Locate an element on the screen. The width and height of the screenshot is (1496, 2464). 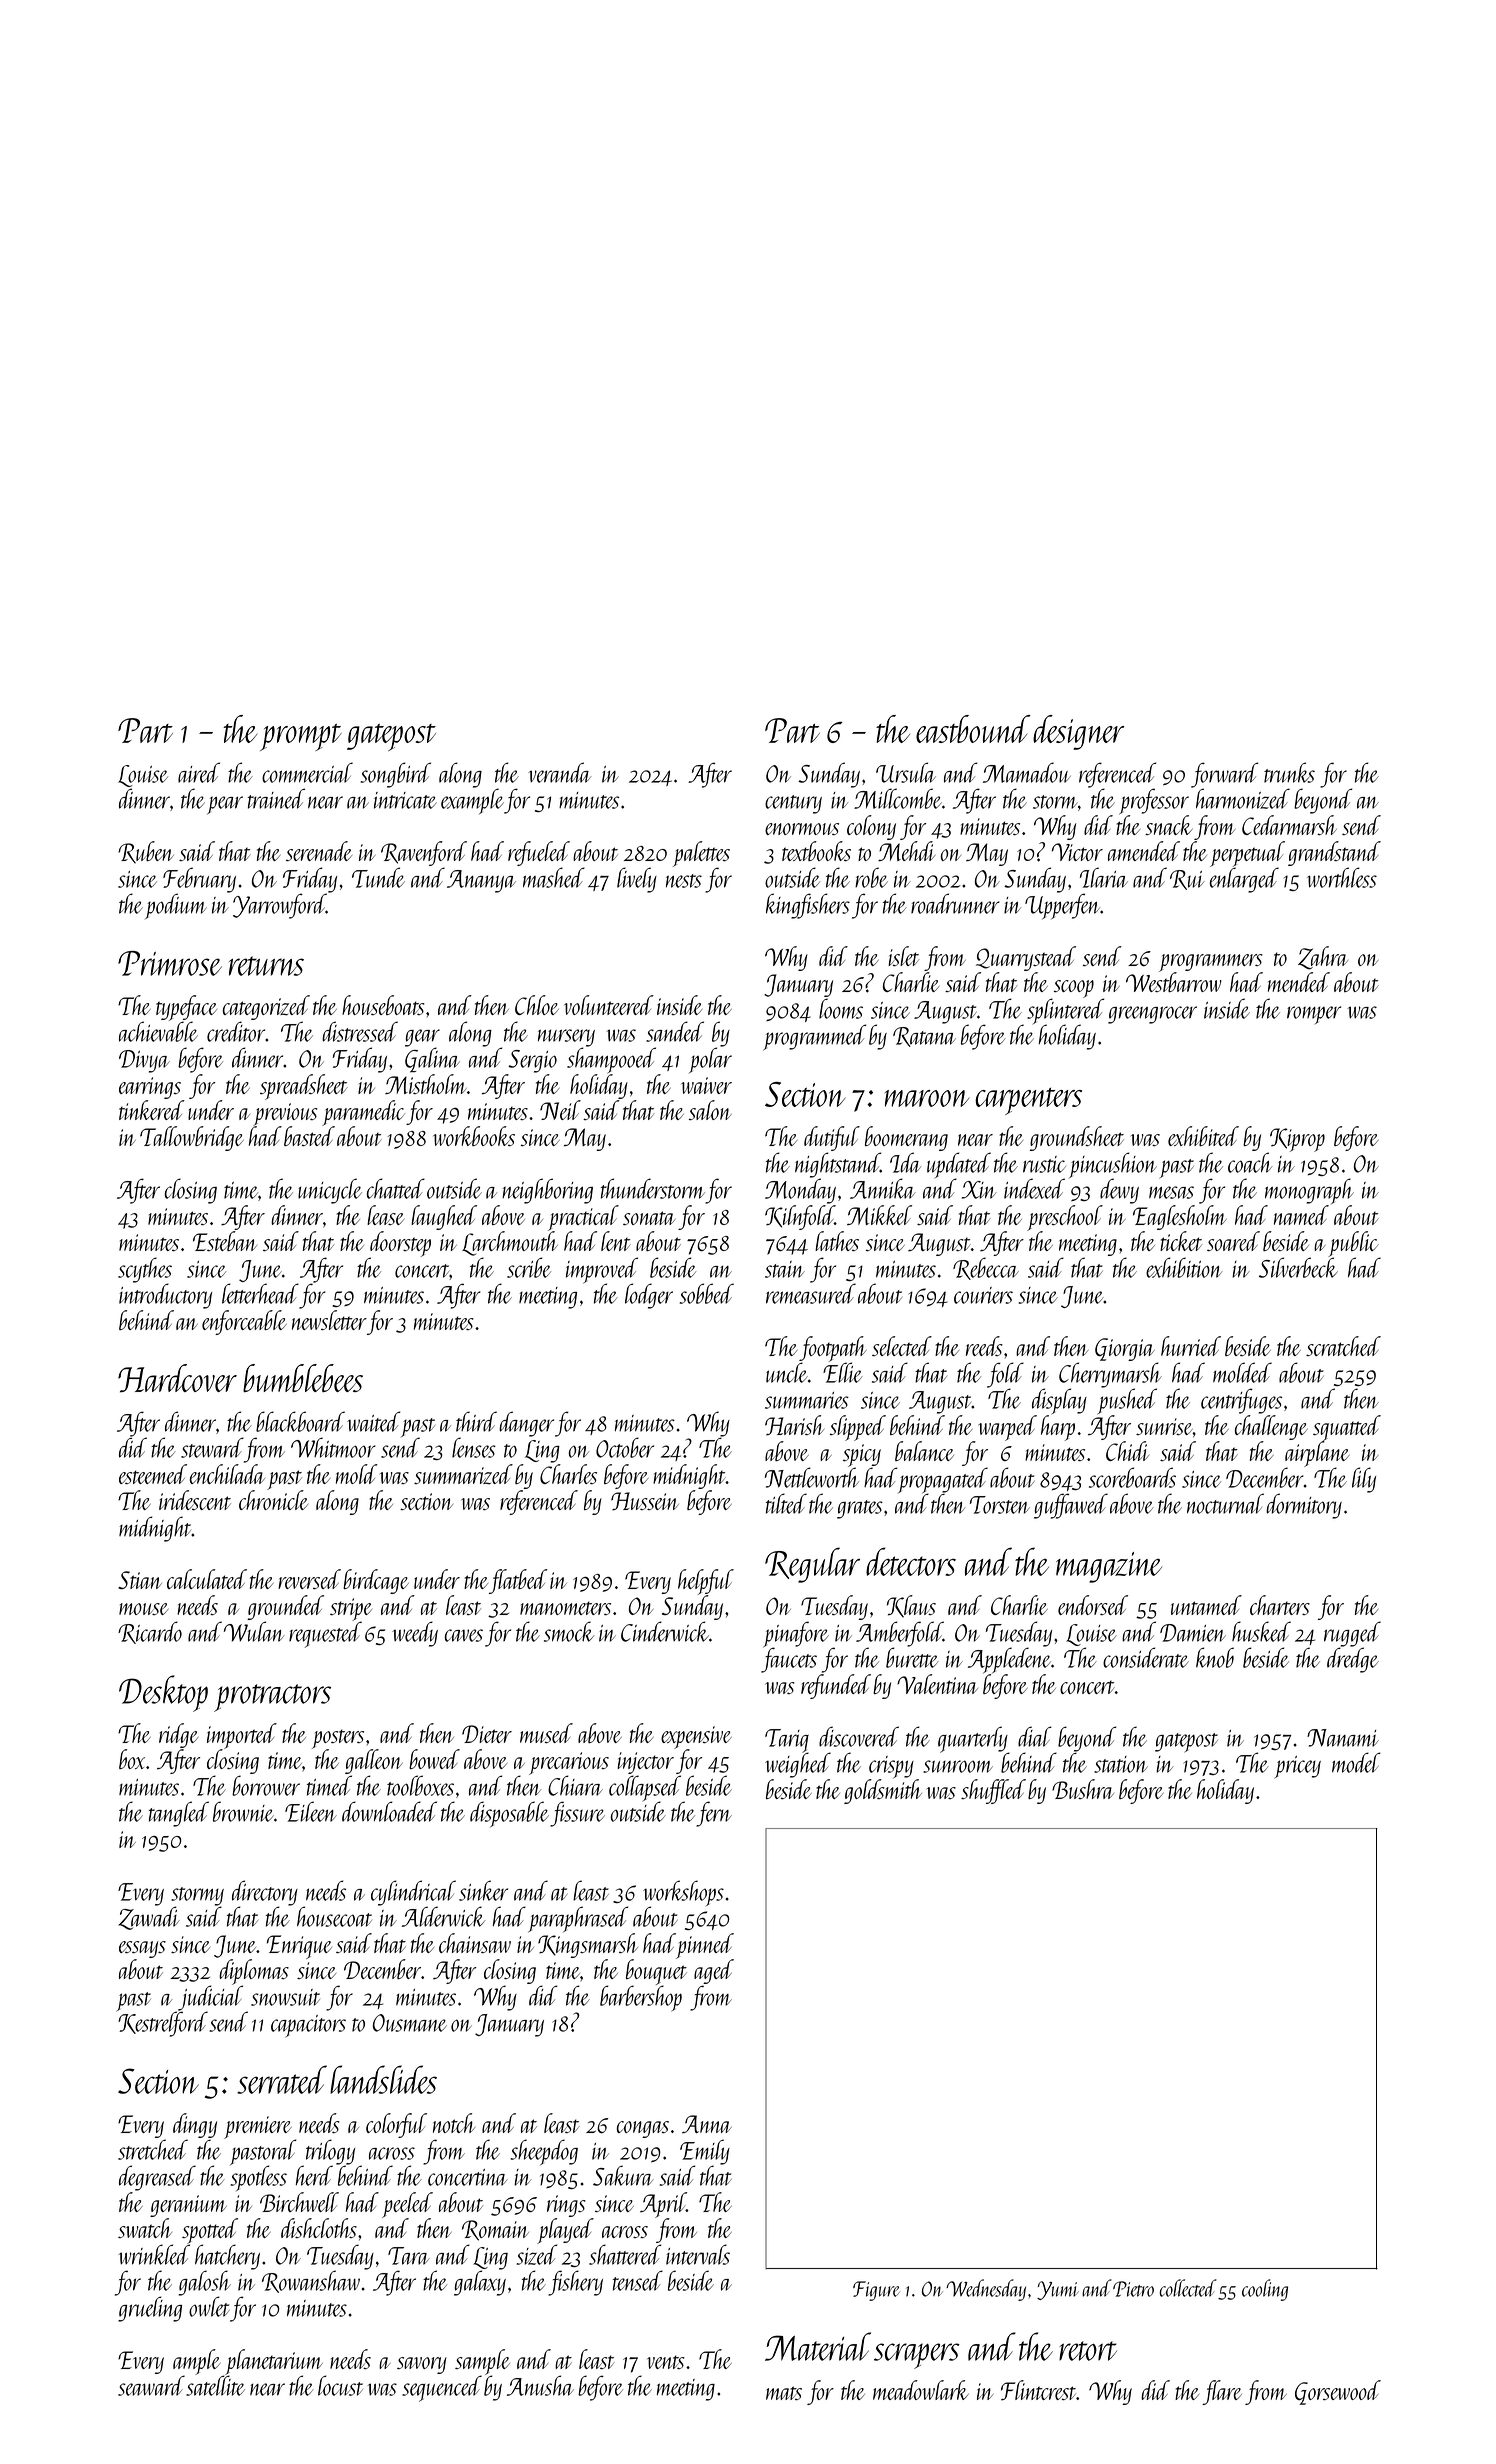
aired is located at coordinates (199, 772).
